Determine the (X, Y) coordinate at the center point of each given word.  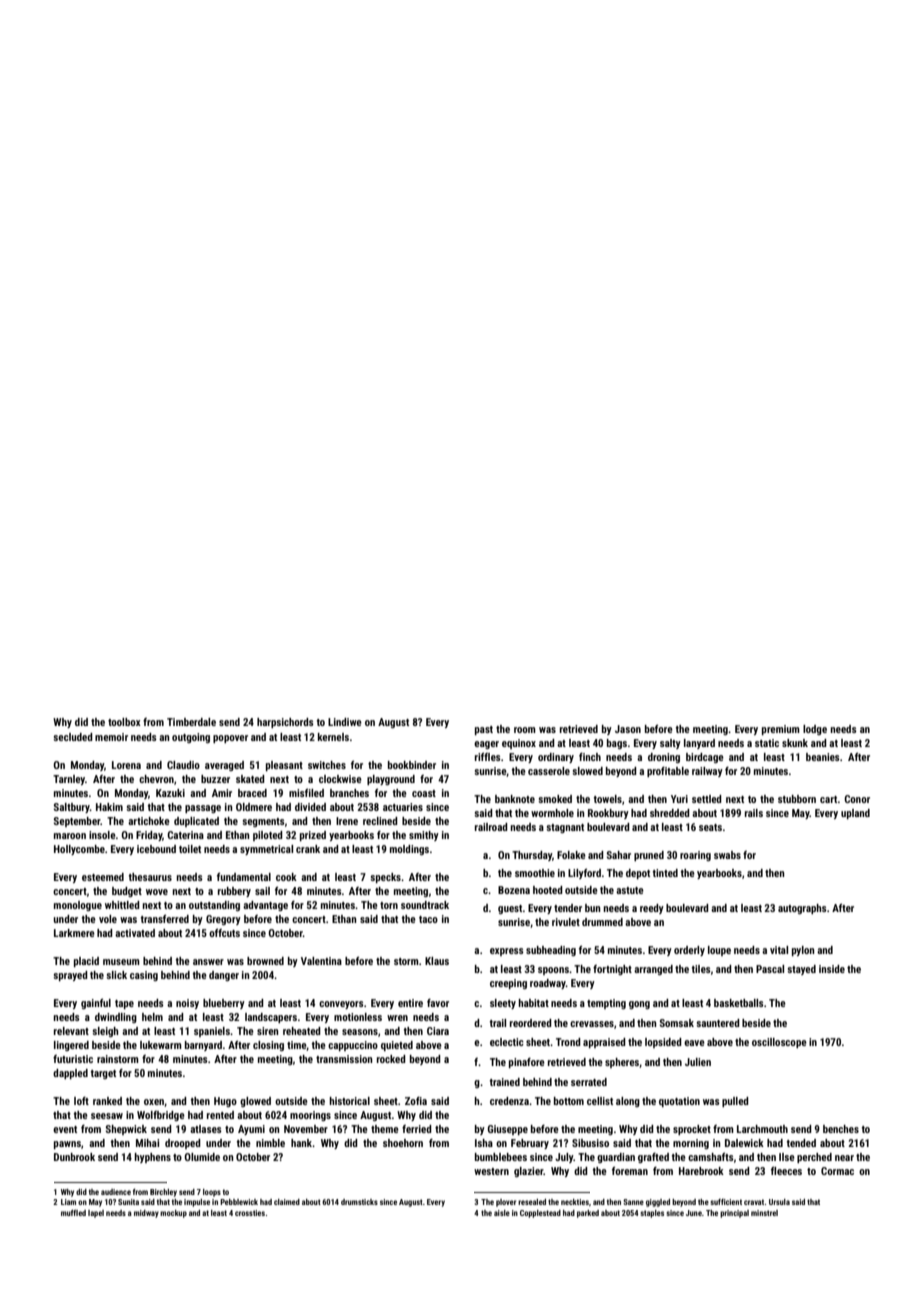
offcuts (224, 933)
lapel (96, 1214)
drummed (602, 922)
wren (397, 1018)
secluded (73, 737)
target (103, 1074)
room (525, 730)
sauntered (718, 1023)
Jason (628, 729)
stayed (801, 970)
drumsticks (359, 1202)
